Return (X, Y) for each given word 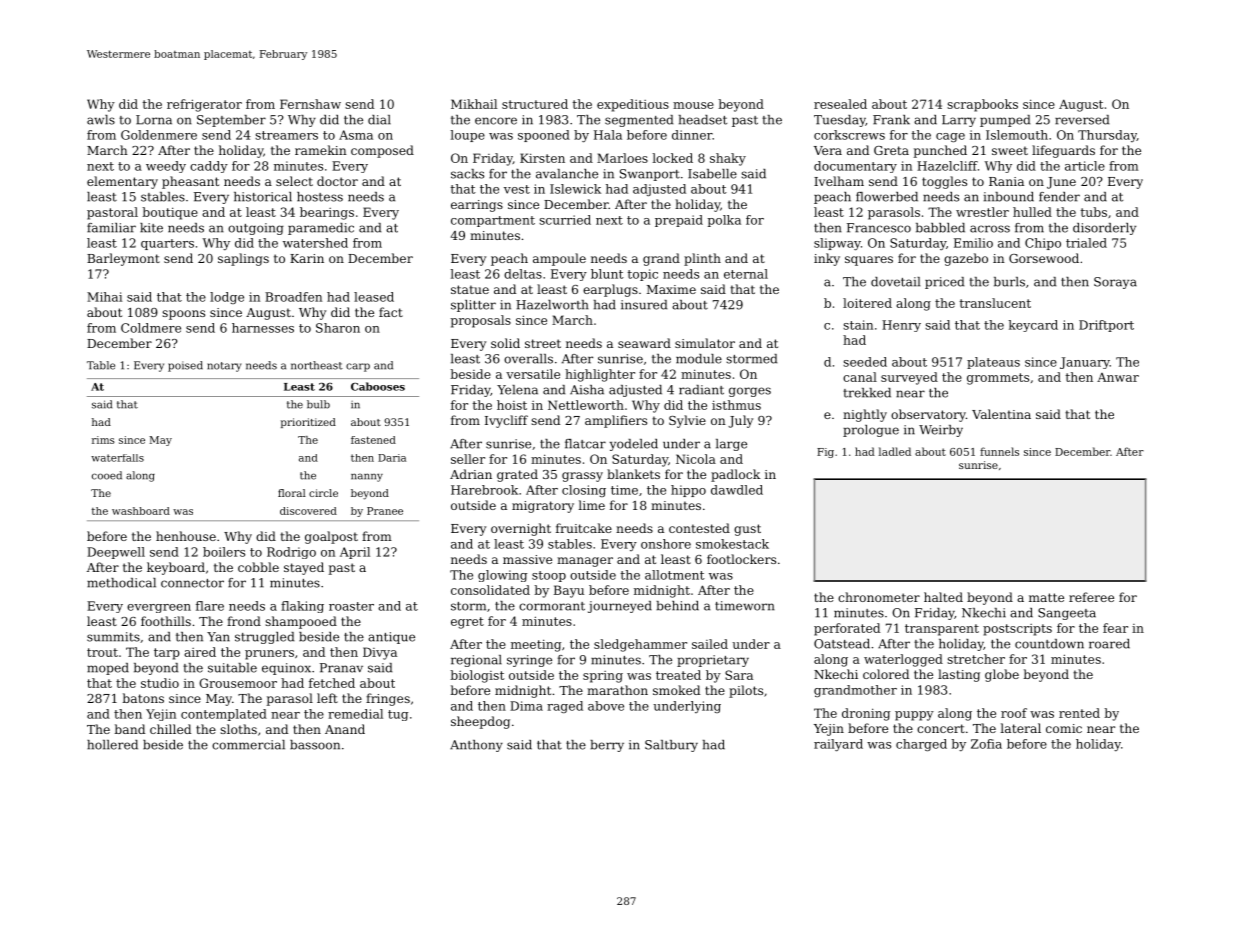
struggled (264, 638)
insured (644, 305)
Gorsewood (1044, 258)
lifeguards (1063, 151)
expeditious (633, 105)
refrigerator (204, 105)
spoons (183, 315)
